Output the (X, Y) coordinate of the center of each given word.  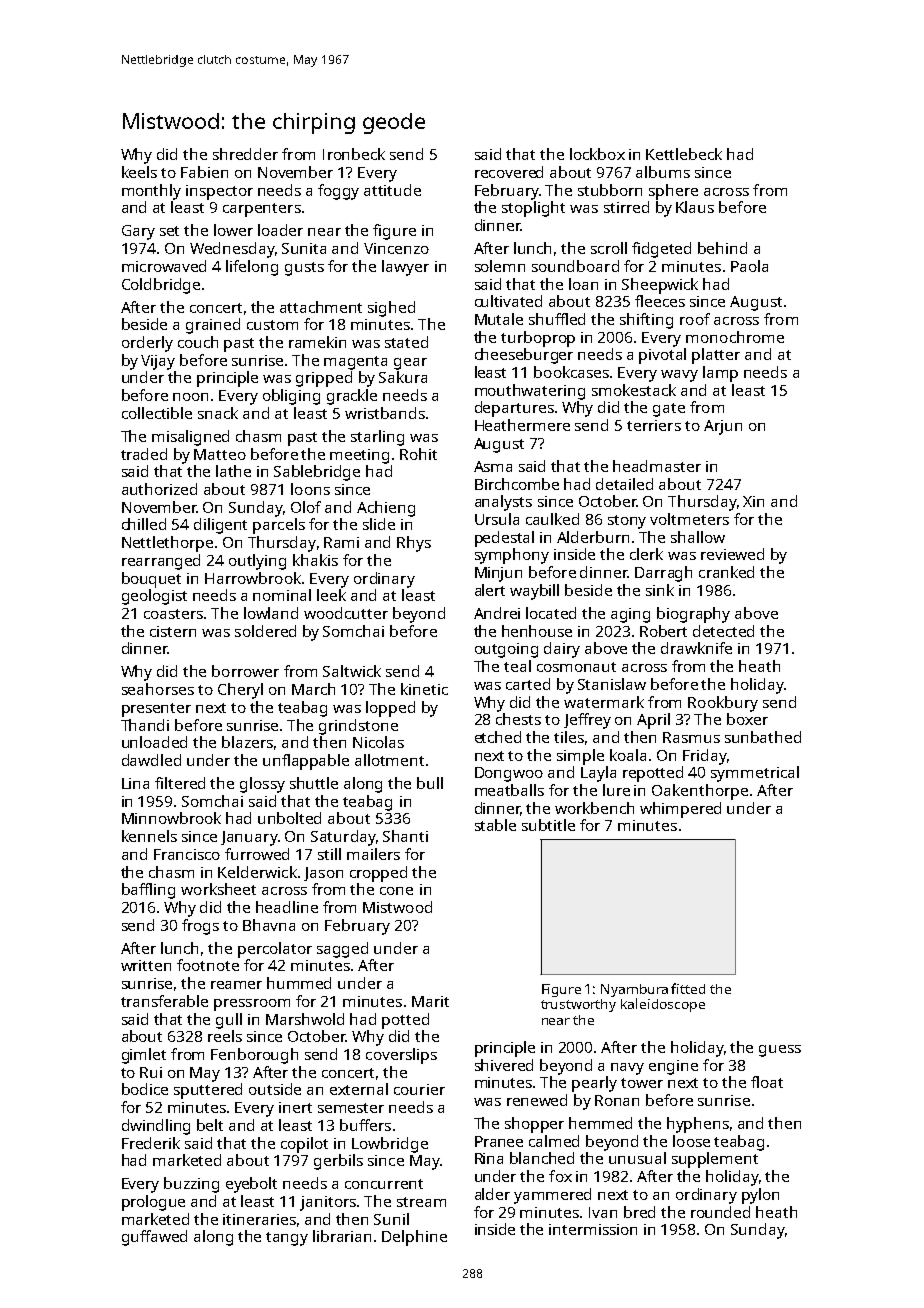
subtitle (548, 825)
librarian (342, 1236)
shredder (245, 154)
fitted (688, 988)
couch (198, 342)
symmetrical (755, 774)
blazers (247, 742)
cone (396, 891)
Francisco (187, 854)
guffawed (154, 1238)
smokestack (634, 390)
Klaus (695, 207)
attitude (392, 190)
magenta (355, 363)
